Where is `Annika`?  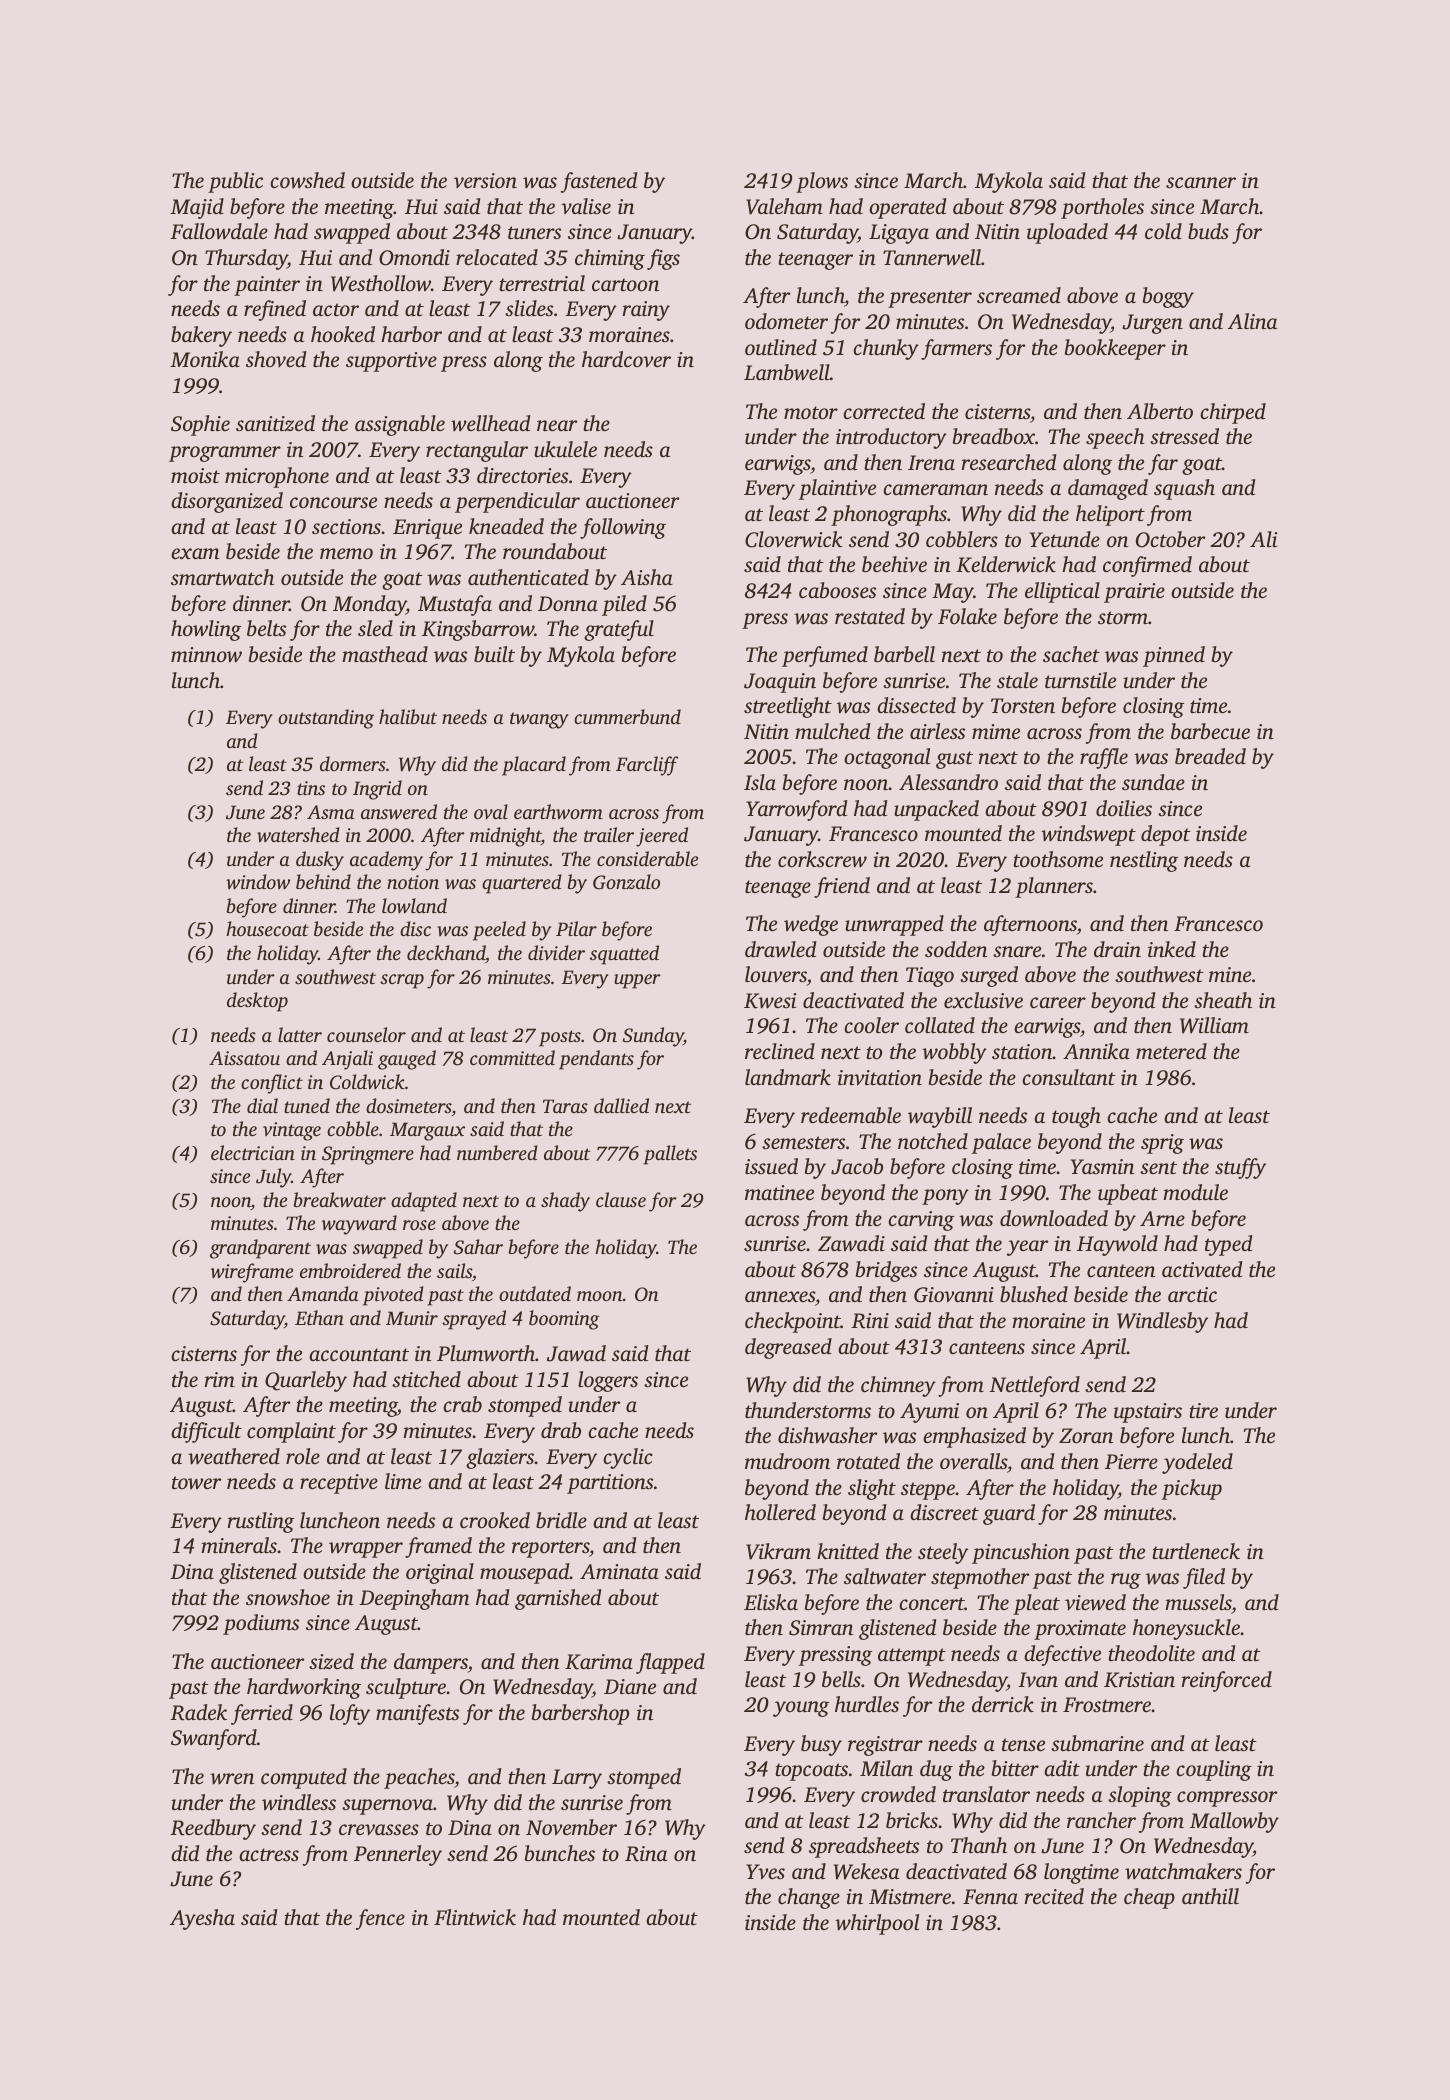
Annika is located at coordinates (1096, 1051).
